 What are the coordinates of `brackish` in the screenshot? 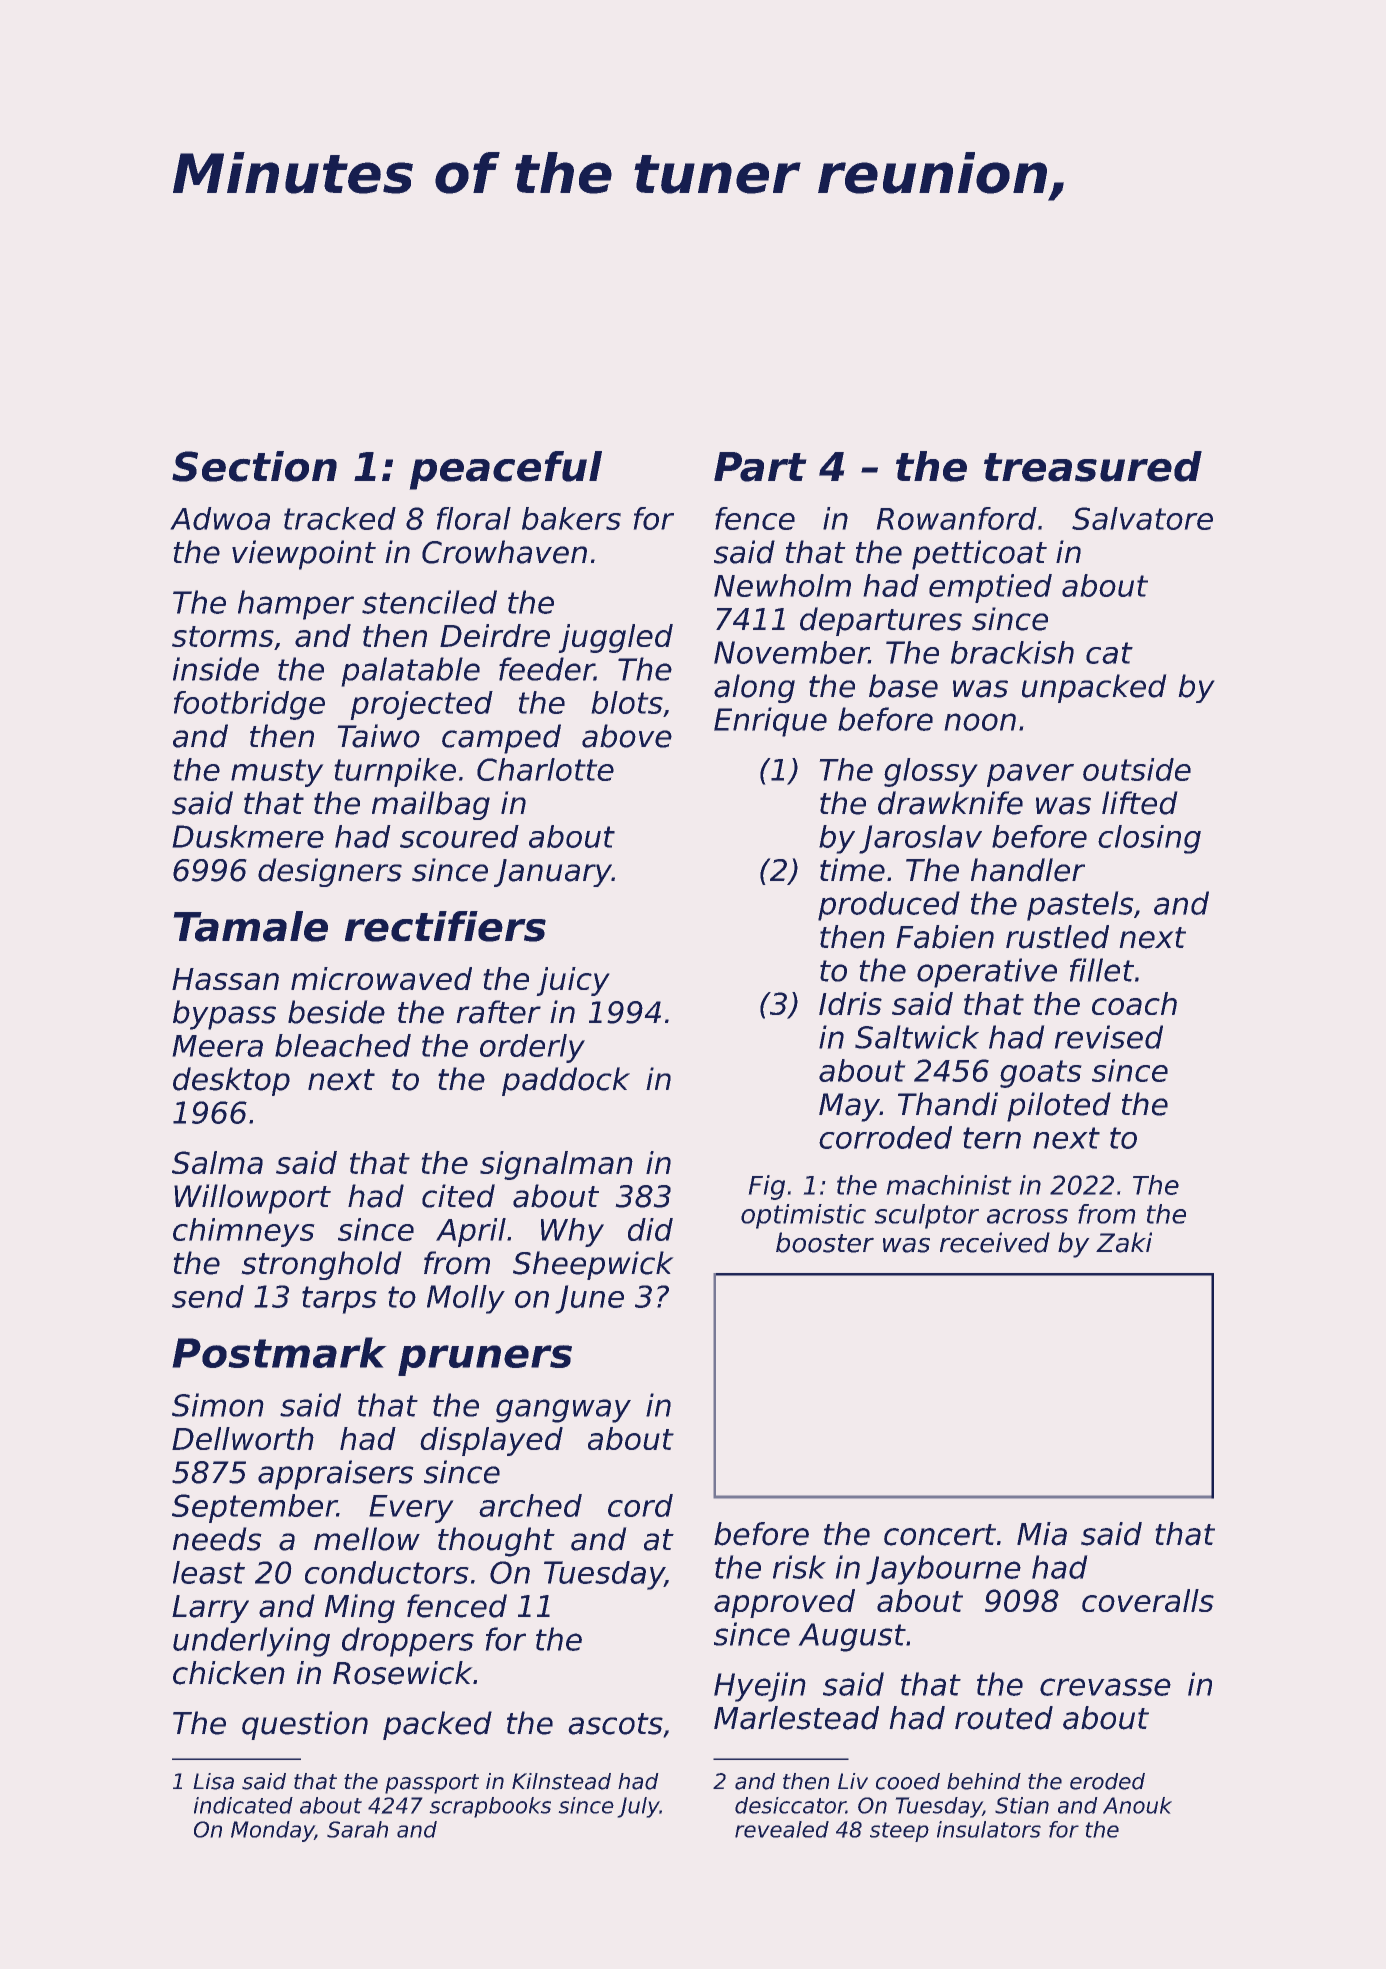 It's located at (1012, 652).
